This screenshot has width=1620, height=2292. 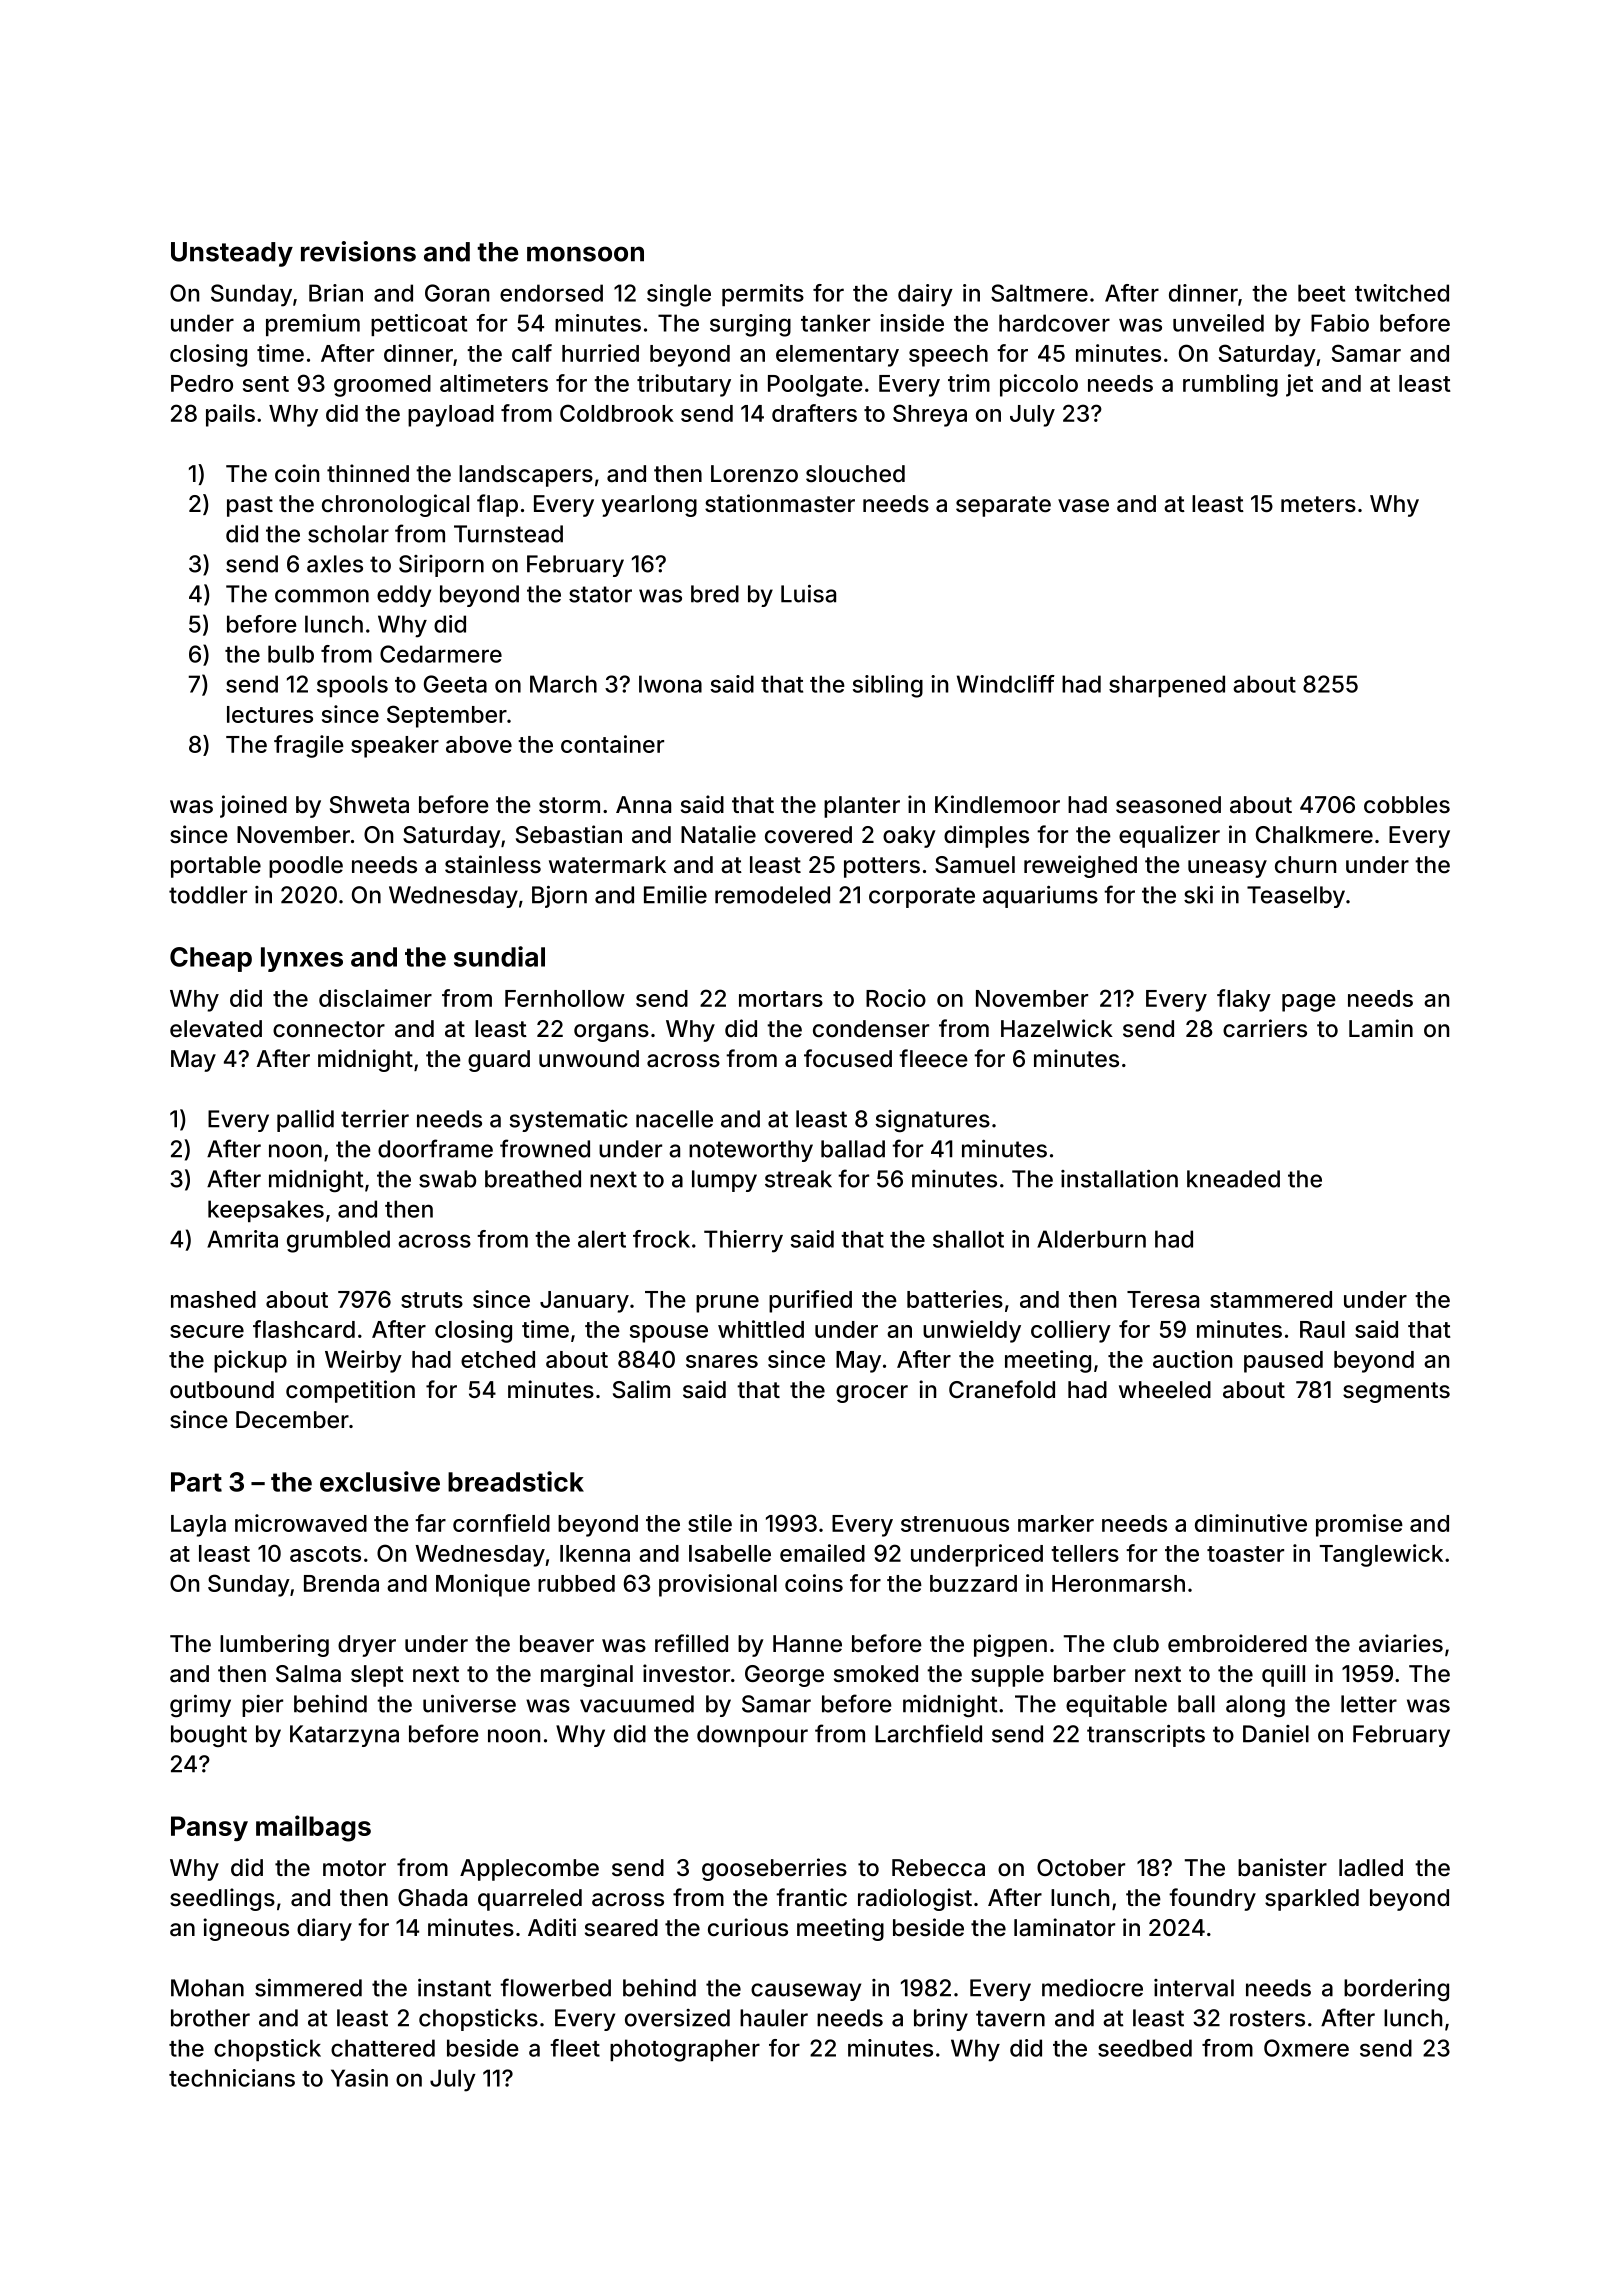 What do you see at coordinates (925, 295) in the screenshot?
I see `dairy` at bounding box center [925, 295].
